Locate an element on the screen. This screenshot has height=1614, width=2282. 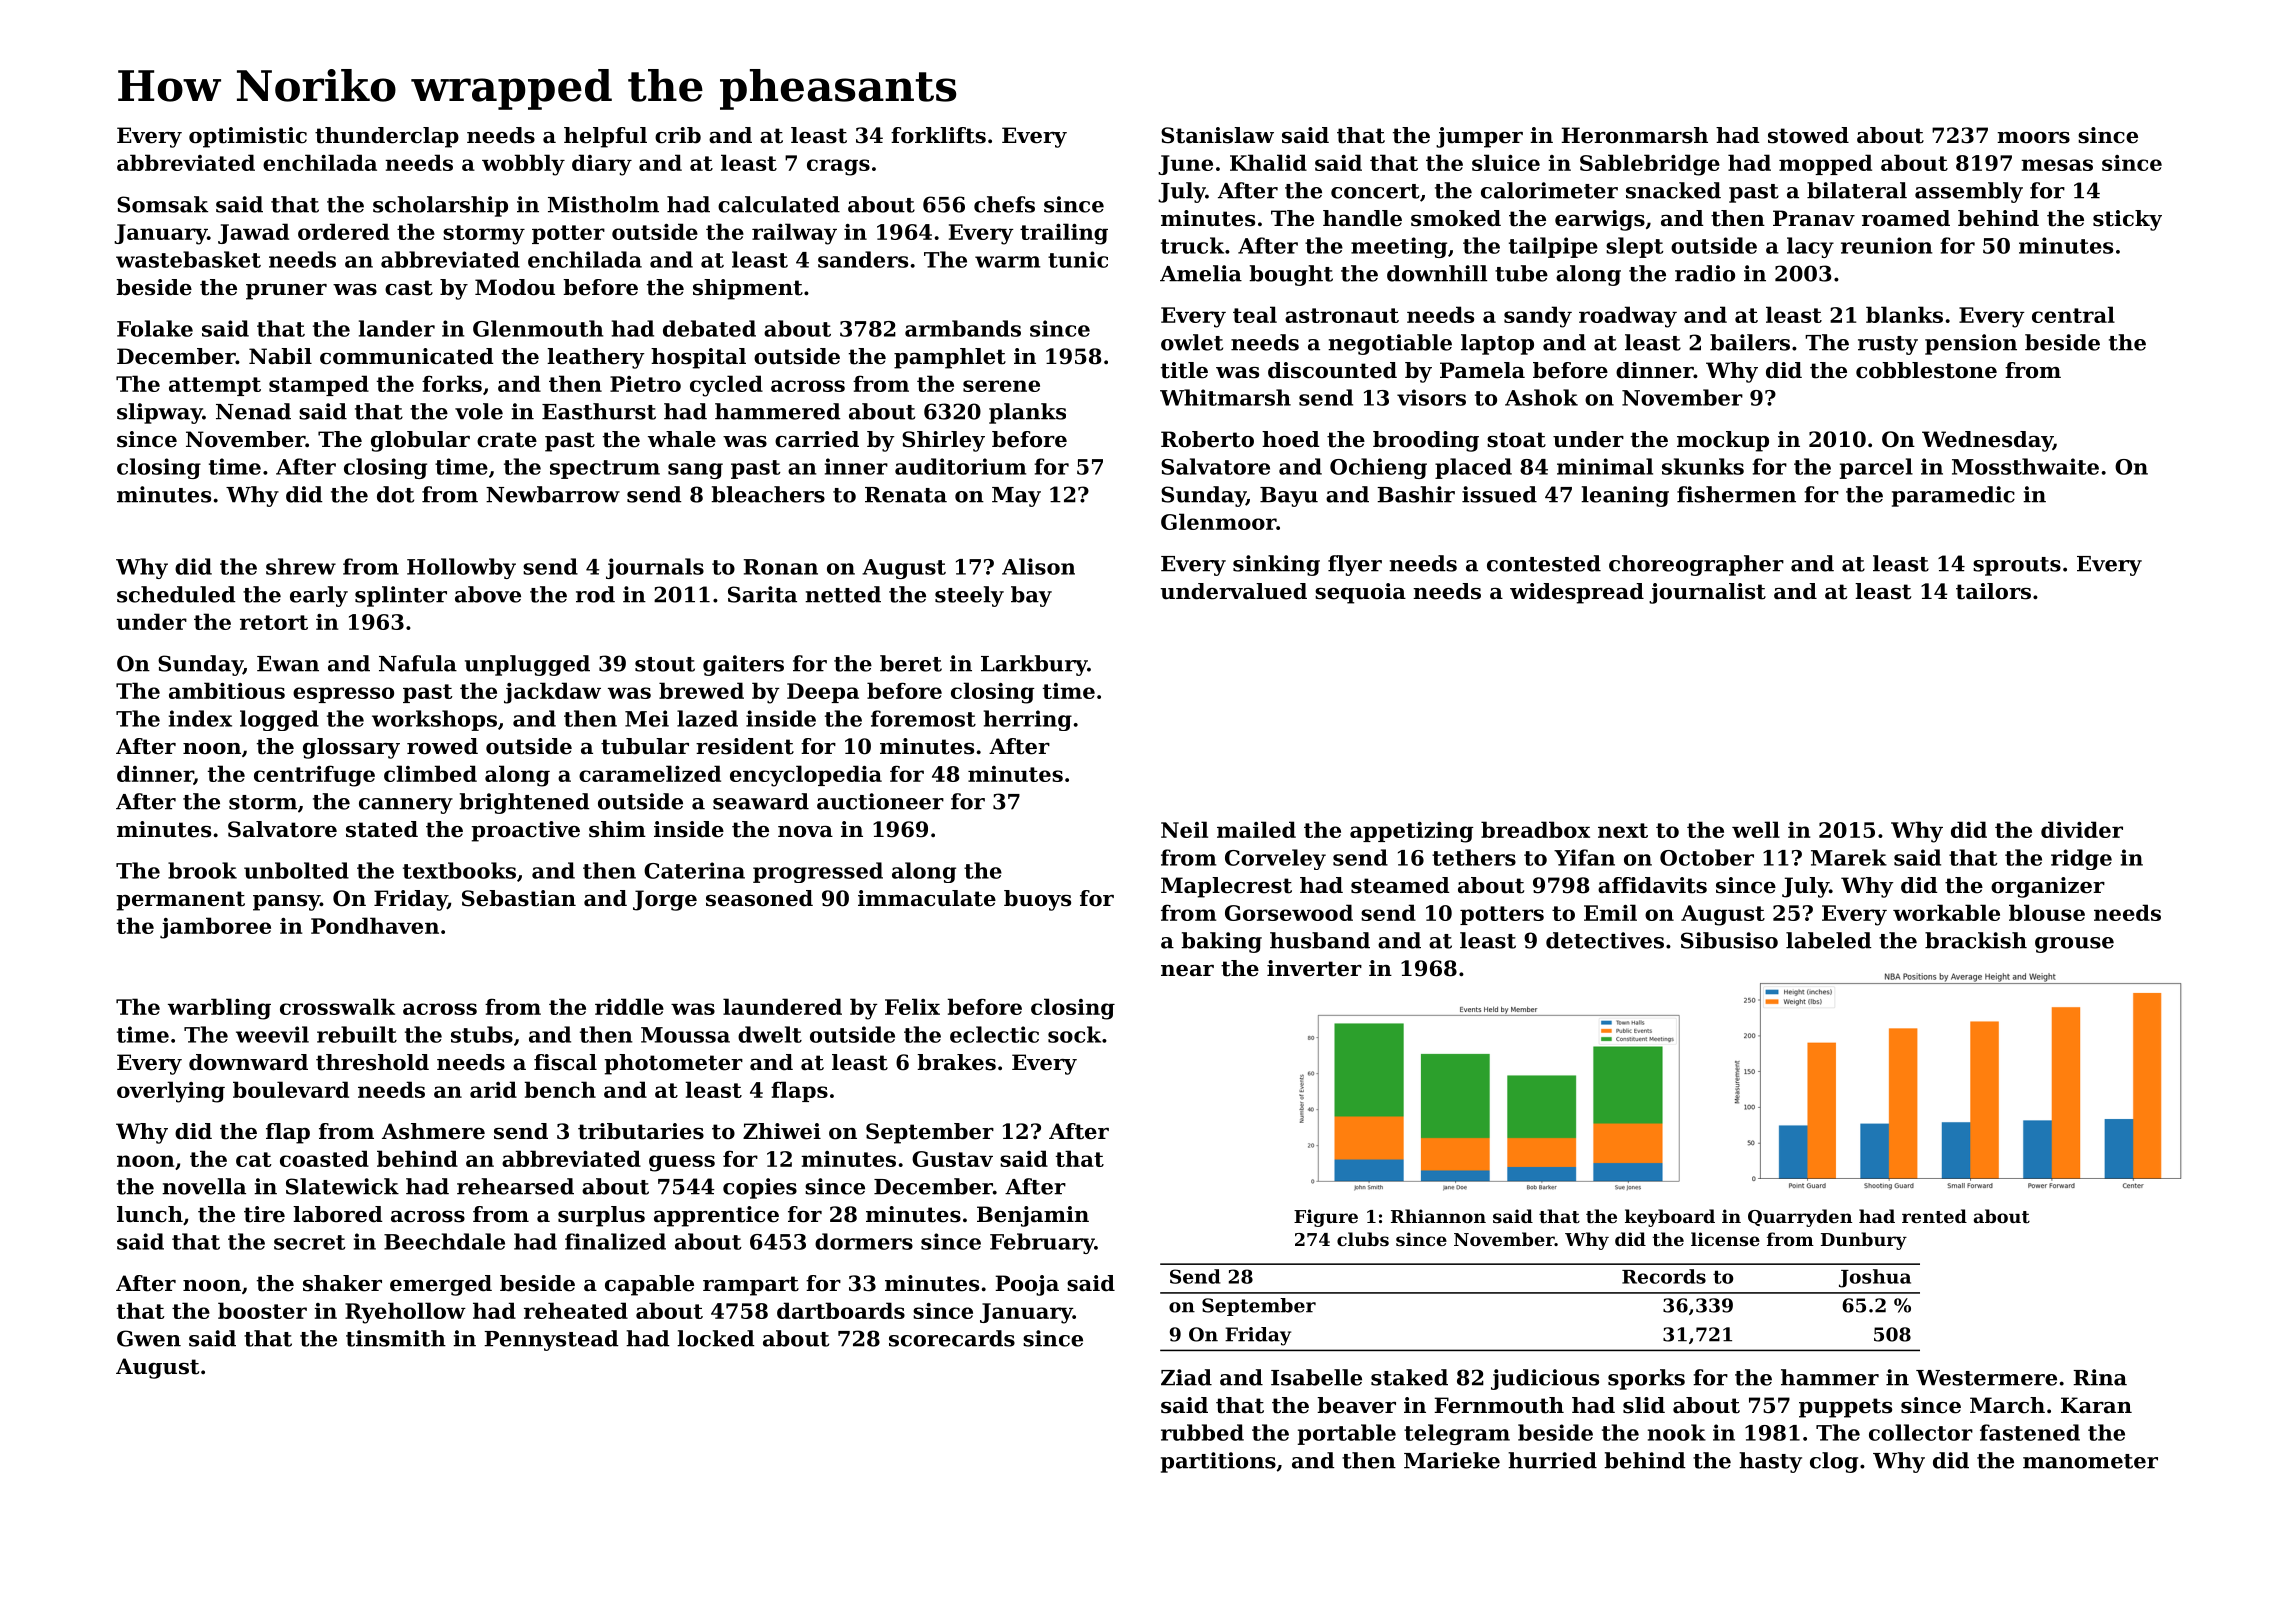
Stanislaw is located at coordinates (1217, 135).
